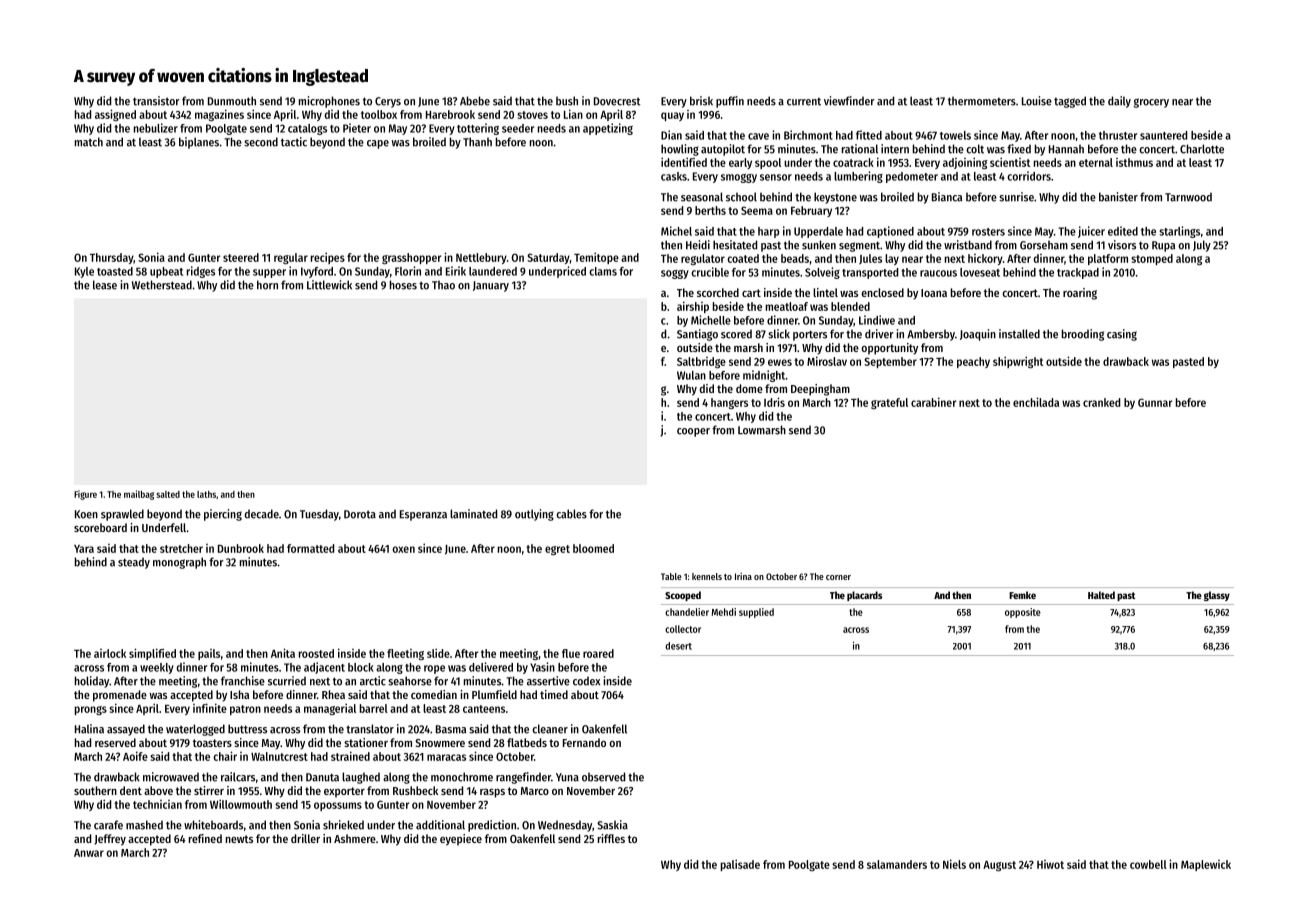 The width and height of the page is (1308, 924). I want to click on towels, so click(955, 135).
